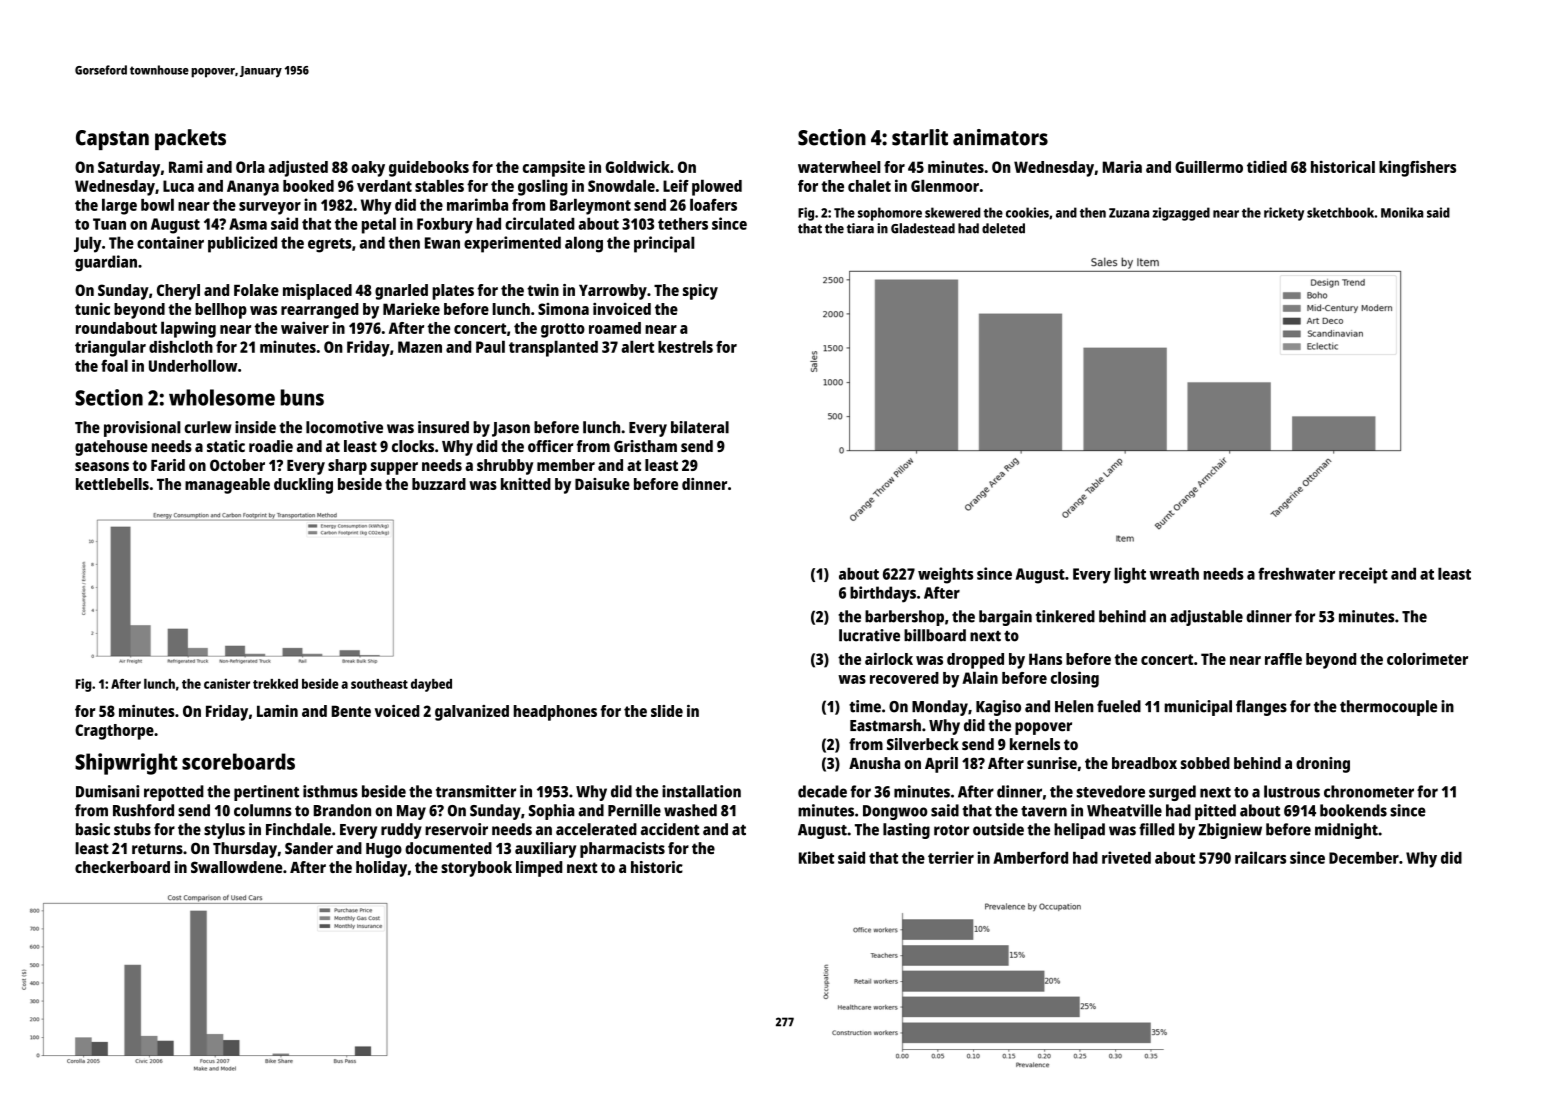 The width and height of the screenshot is (1551, 1096). I want to click on deleted, so click(1003, 228).
